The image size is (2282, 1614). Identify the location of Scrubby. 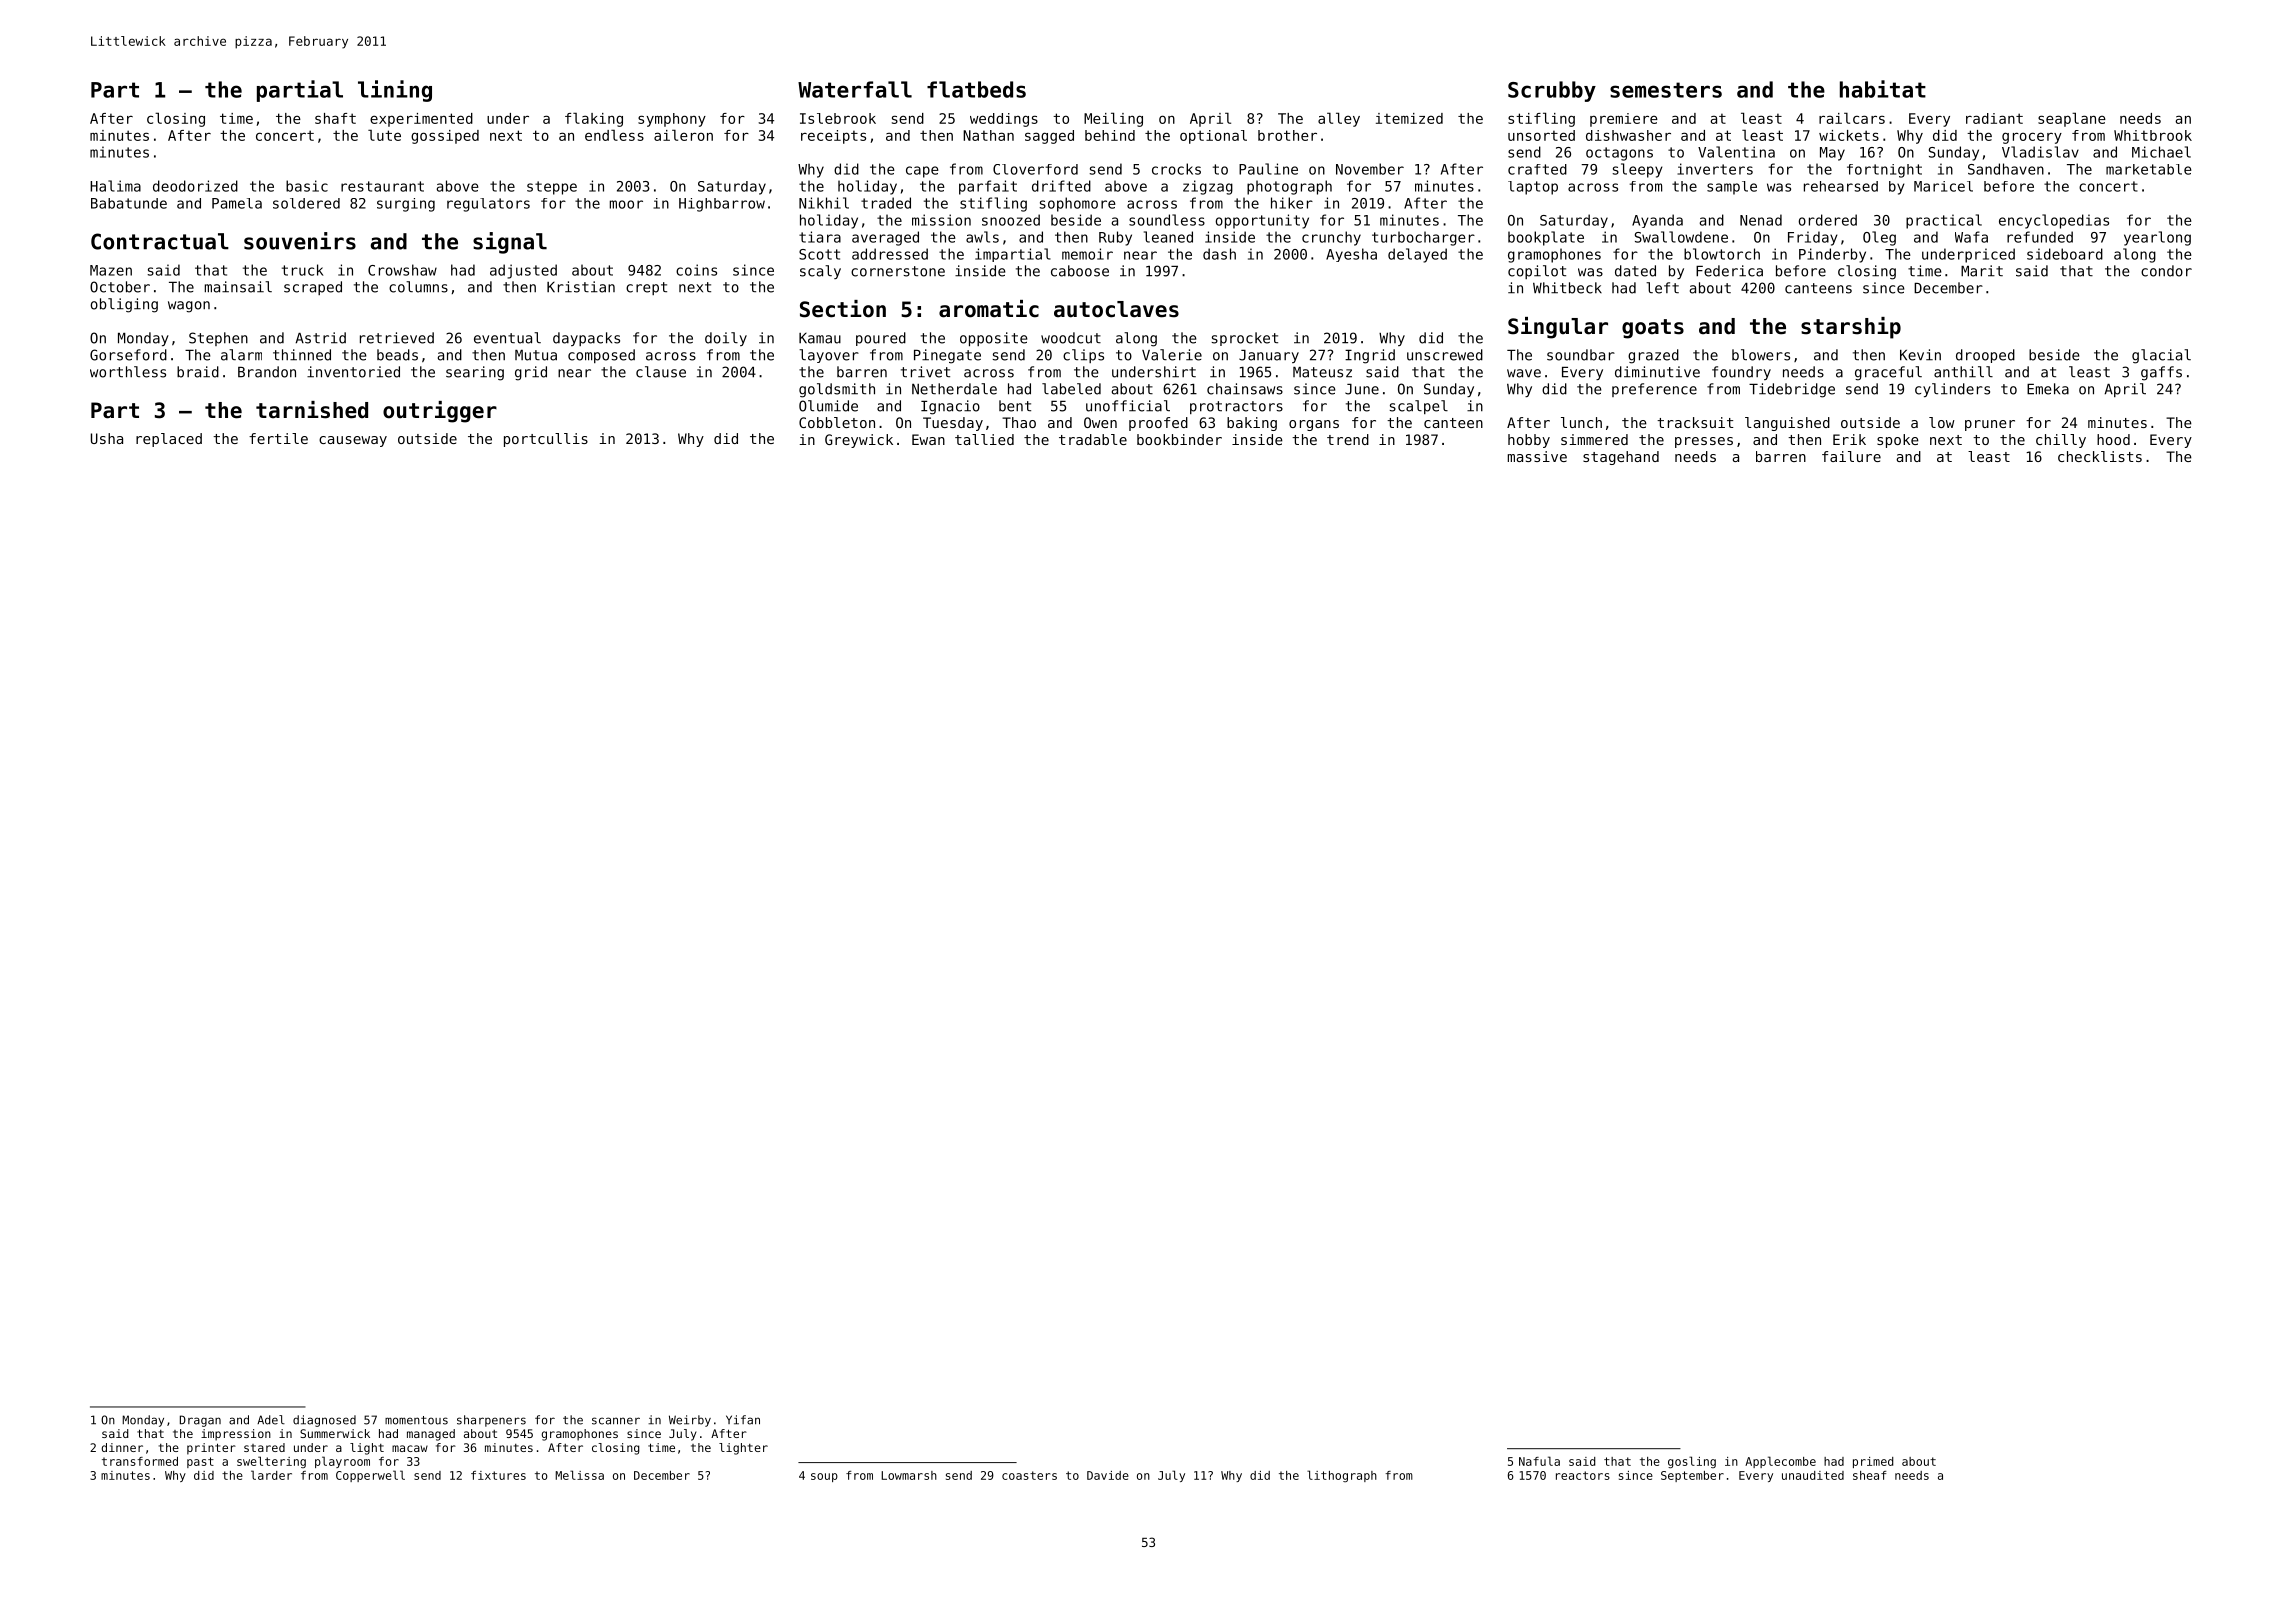
(1552, 91).
